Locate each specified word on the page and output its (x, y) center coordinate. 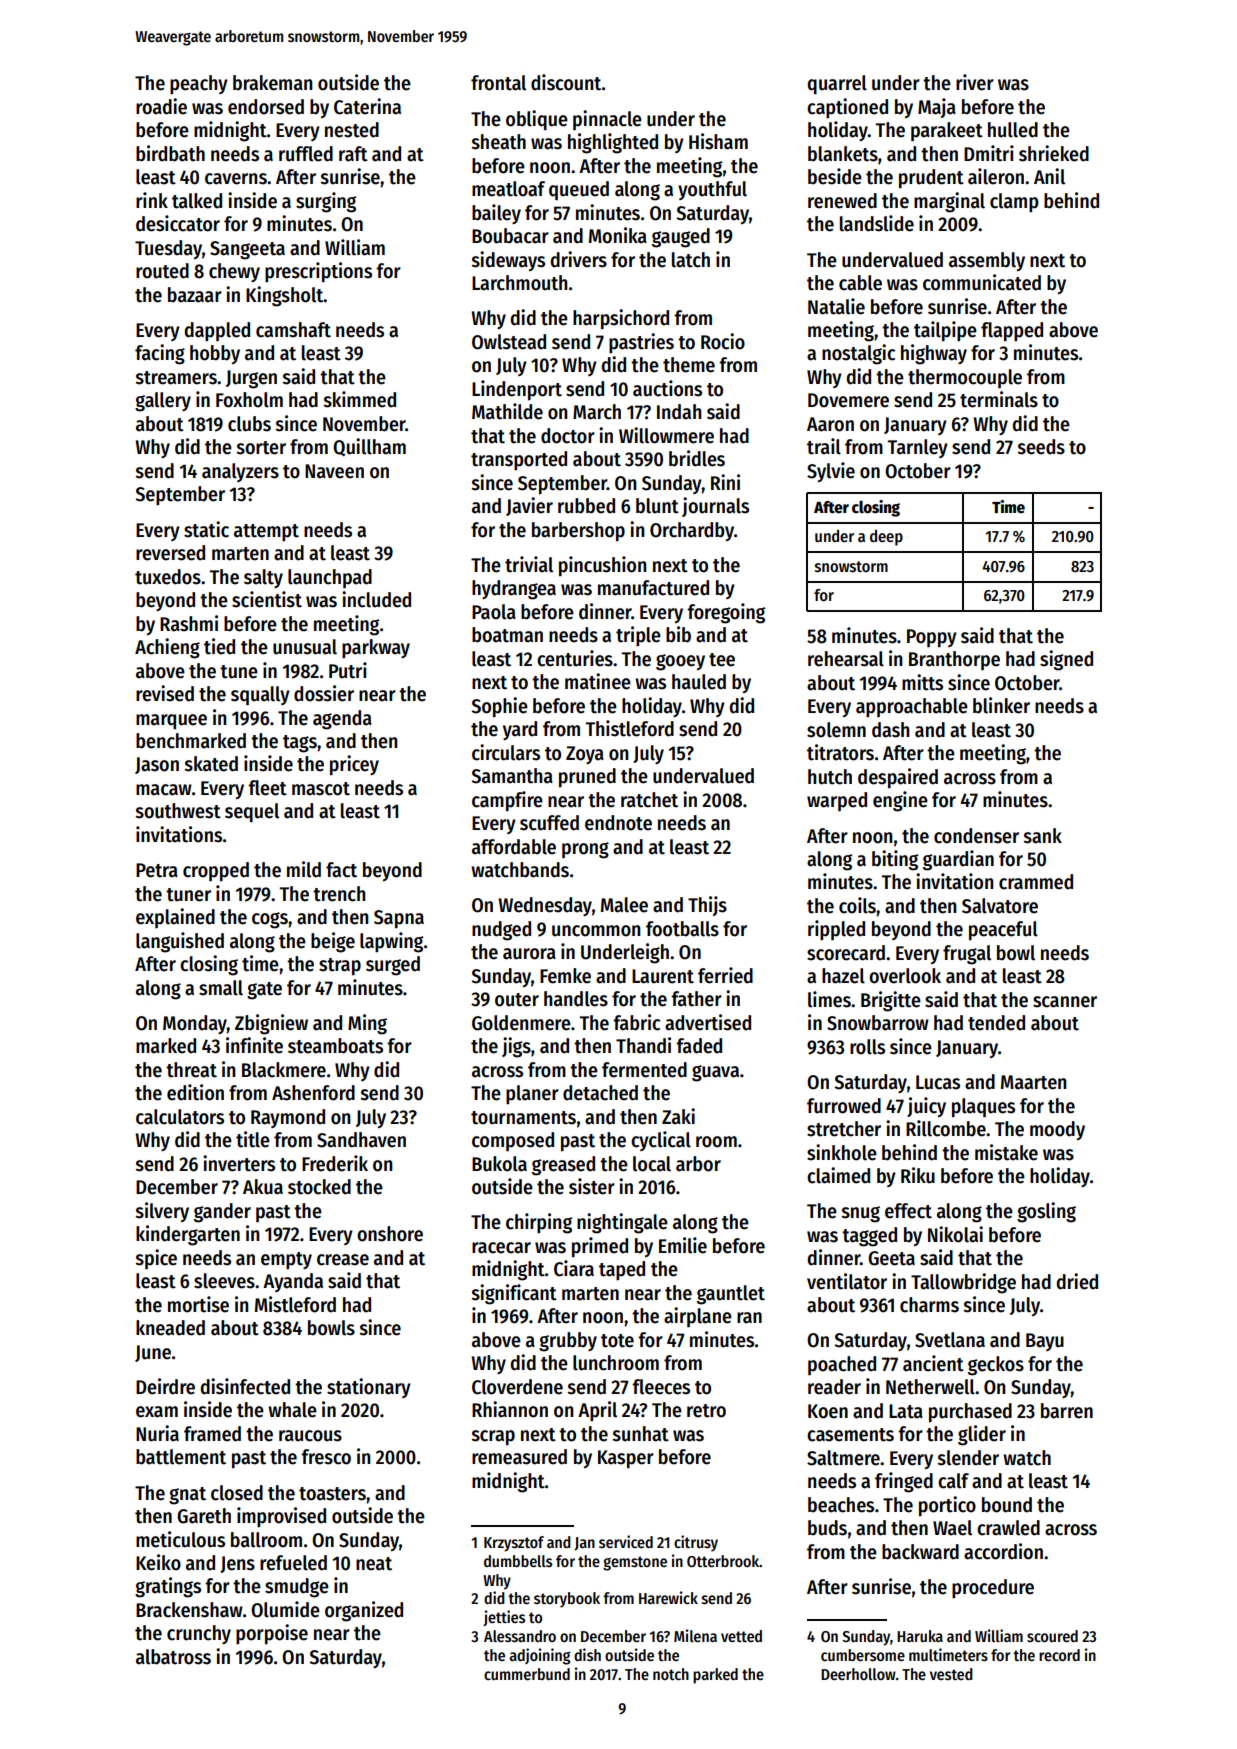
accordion (1003, 1551)
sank (1043, 836)
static (206, 529)
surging (326, 202)
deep (886, 538)
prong (585, 850)
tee (722, 660)
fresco (326, 1457)
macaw (164, 790)
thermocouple (965, 378)
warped (837, 801)
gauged (681, 238)
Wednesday (545, 906)
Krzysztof (514, 1544)
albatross (173, 1657)
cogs (270, 920)
